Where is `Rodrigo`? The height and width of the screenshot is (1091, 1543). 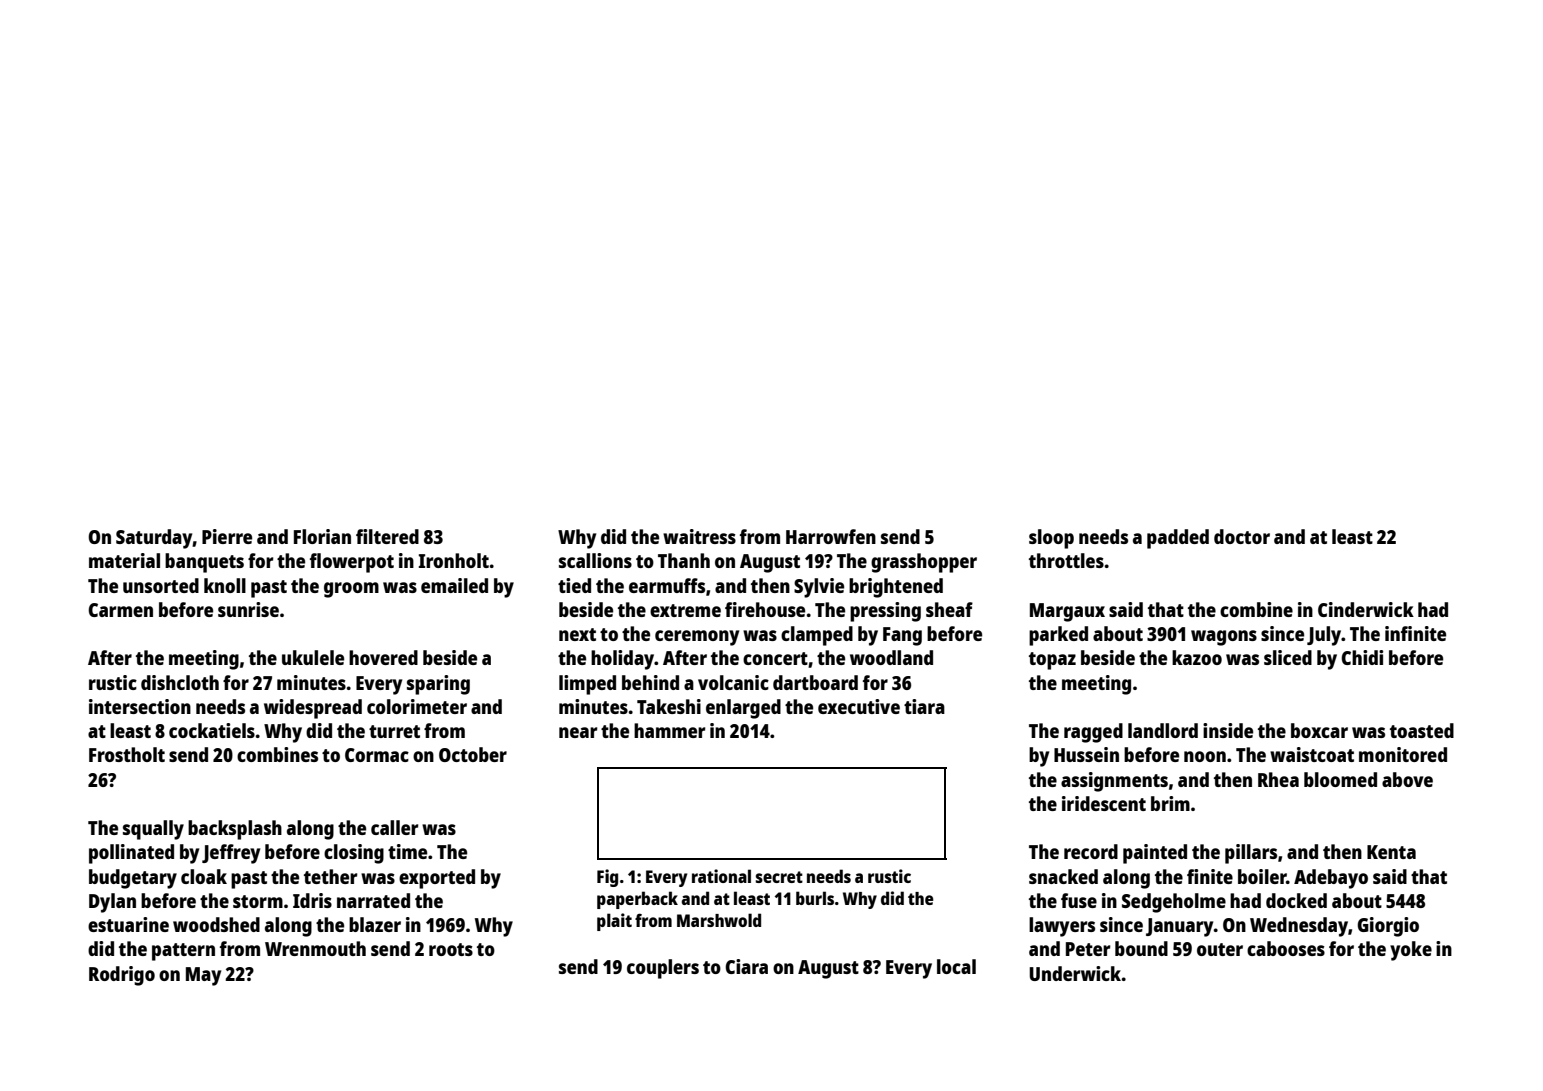
Rodrigo is located at coordinates (122, 976).
